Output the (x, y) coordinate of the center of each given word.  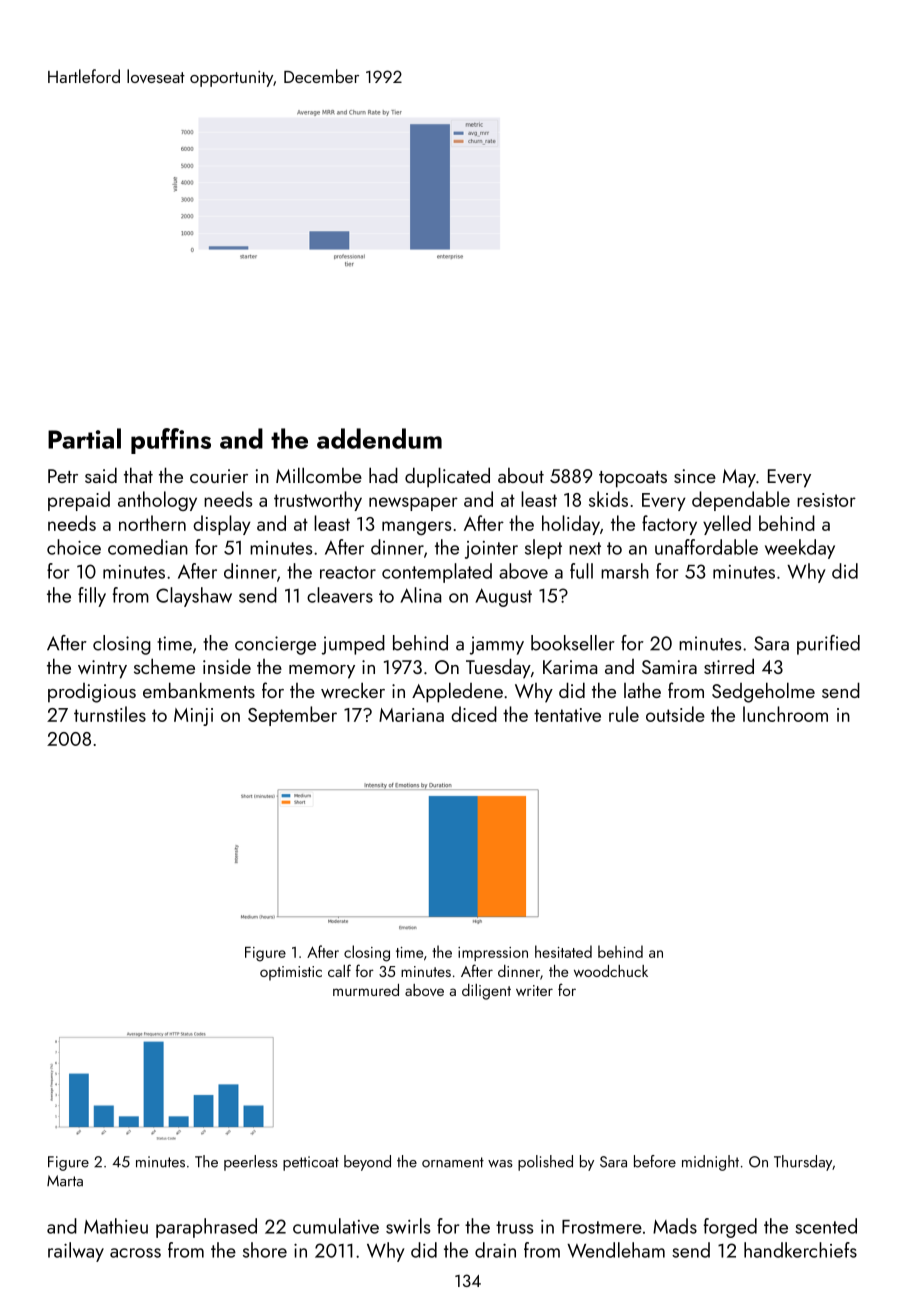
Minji (193, 717)
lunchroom (785, 714)
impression (493, 954)
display (222, 525)
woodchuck (611, 971)
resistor (826, 500)
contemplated (437, 573)
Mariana (411, 715)
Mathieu (116, 1226)
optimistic (291, 973)
